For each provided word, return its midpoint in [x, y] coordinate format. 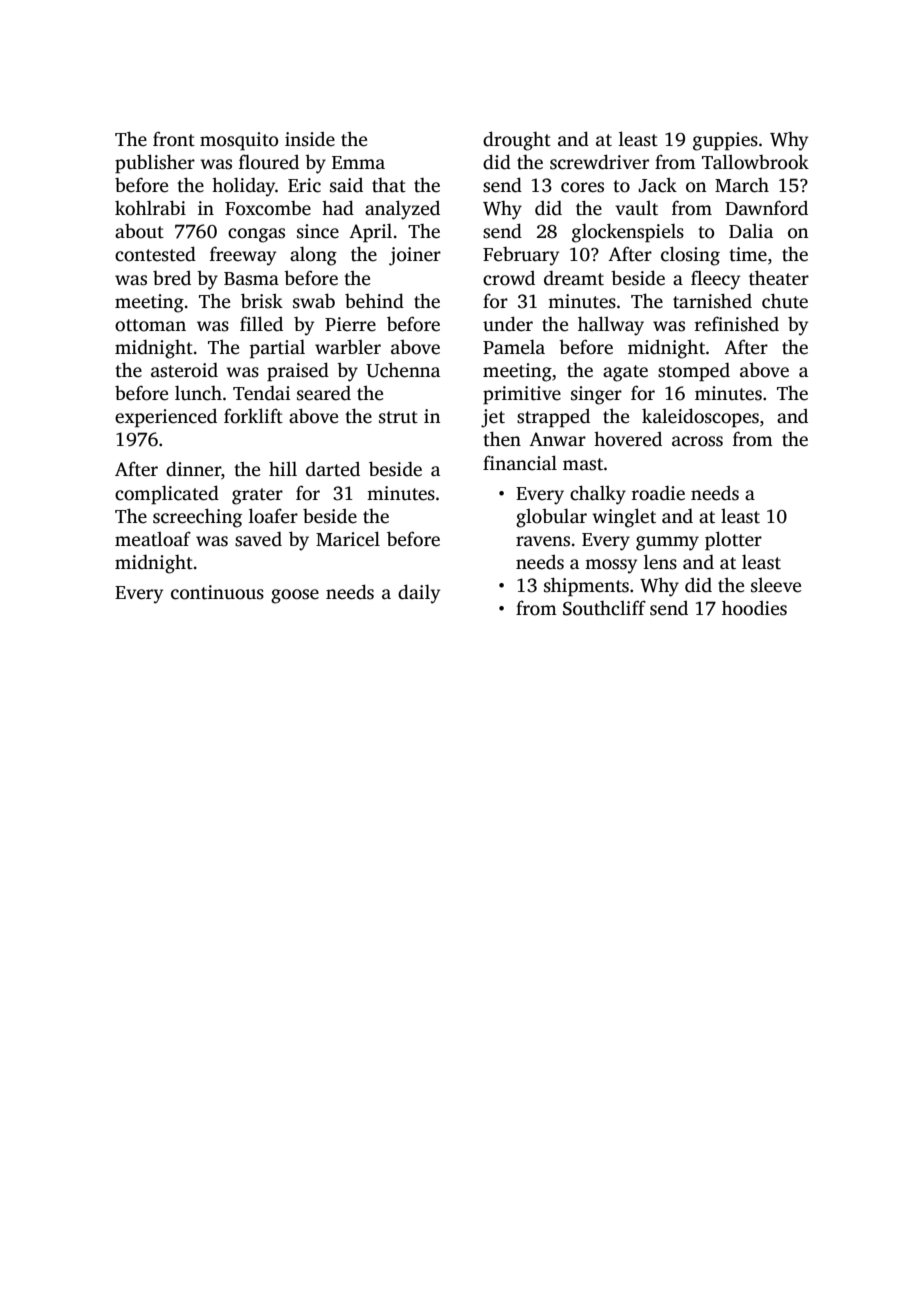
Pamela [514, 347]
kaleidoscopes [700, 418]
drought [517, 141]
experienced [166, 418]
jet [493, 418]
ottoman [150, 325]
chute [785, 301]
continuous [217, 592]
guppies [725, 141]
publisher [155, 164]
